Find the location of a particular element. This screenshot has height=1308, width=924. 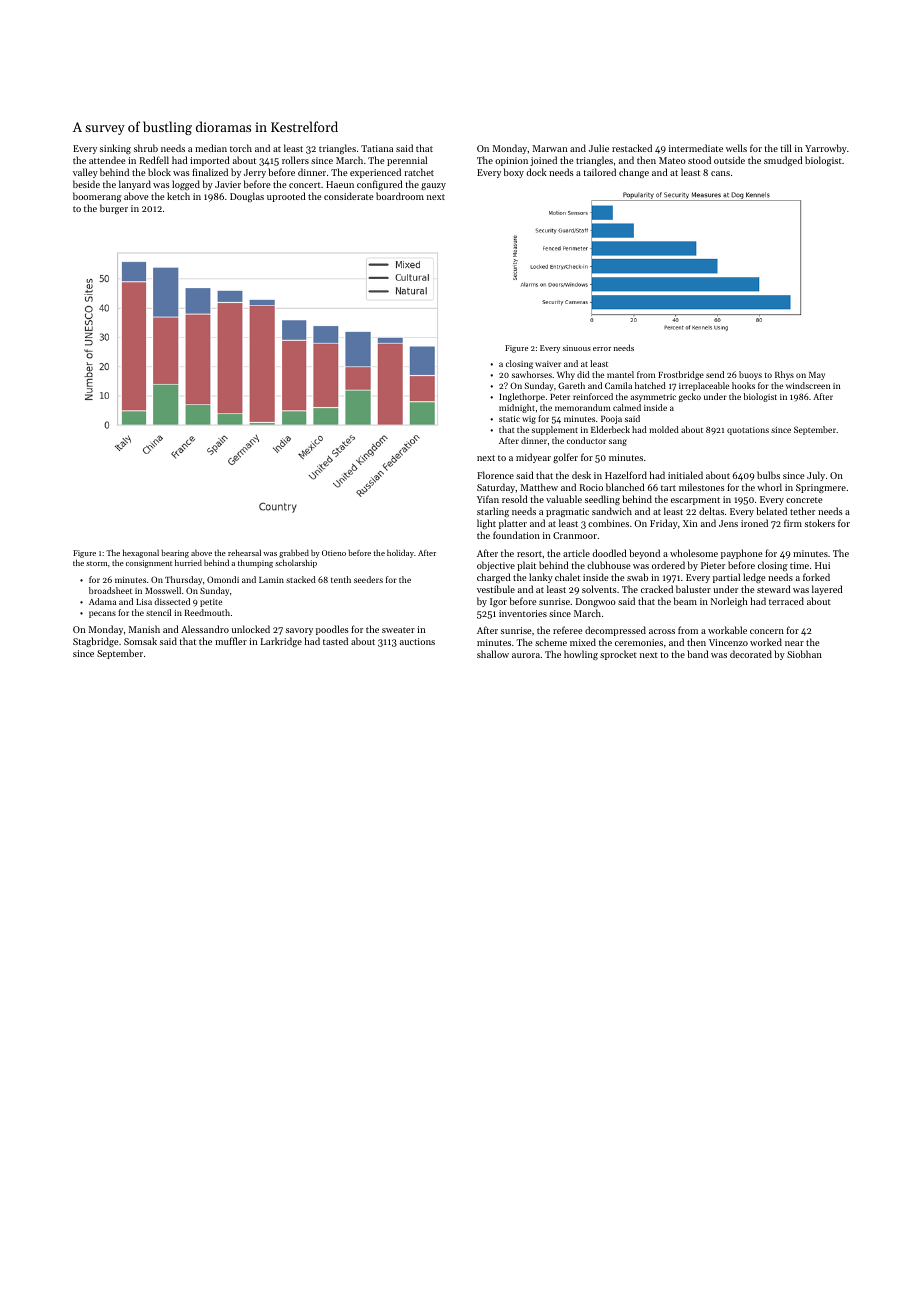

Cranmoor is located at coordinates (575, 535).
